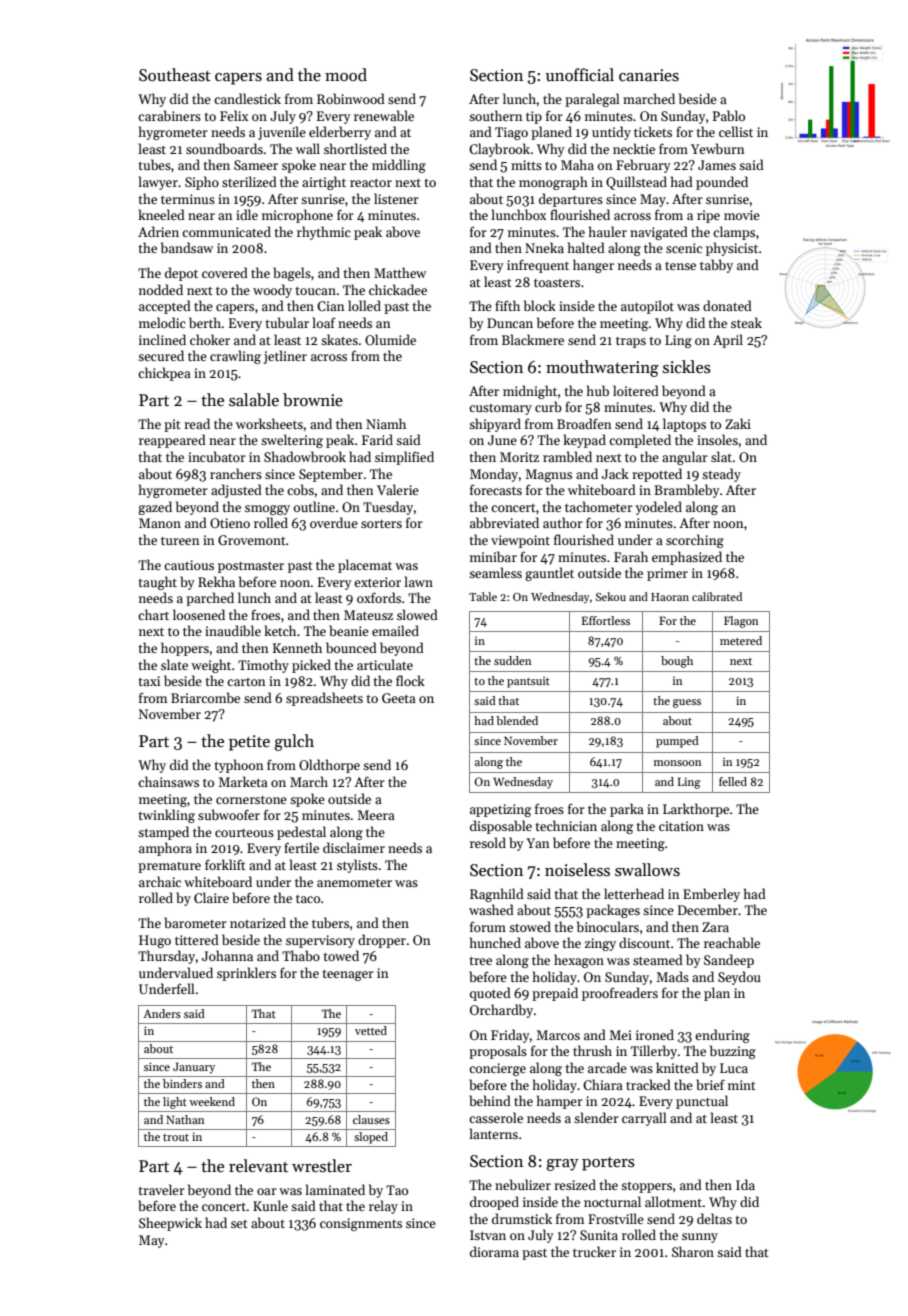  What do you see at coordinates (496, 115) in the page?
I see `southern` at bounding box center [496, 115].
